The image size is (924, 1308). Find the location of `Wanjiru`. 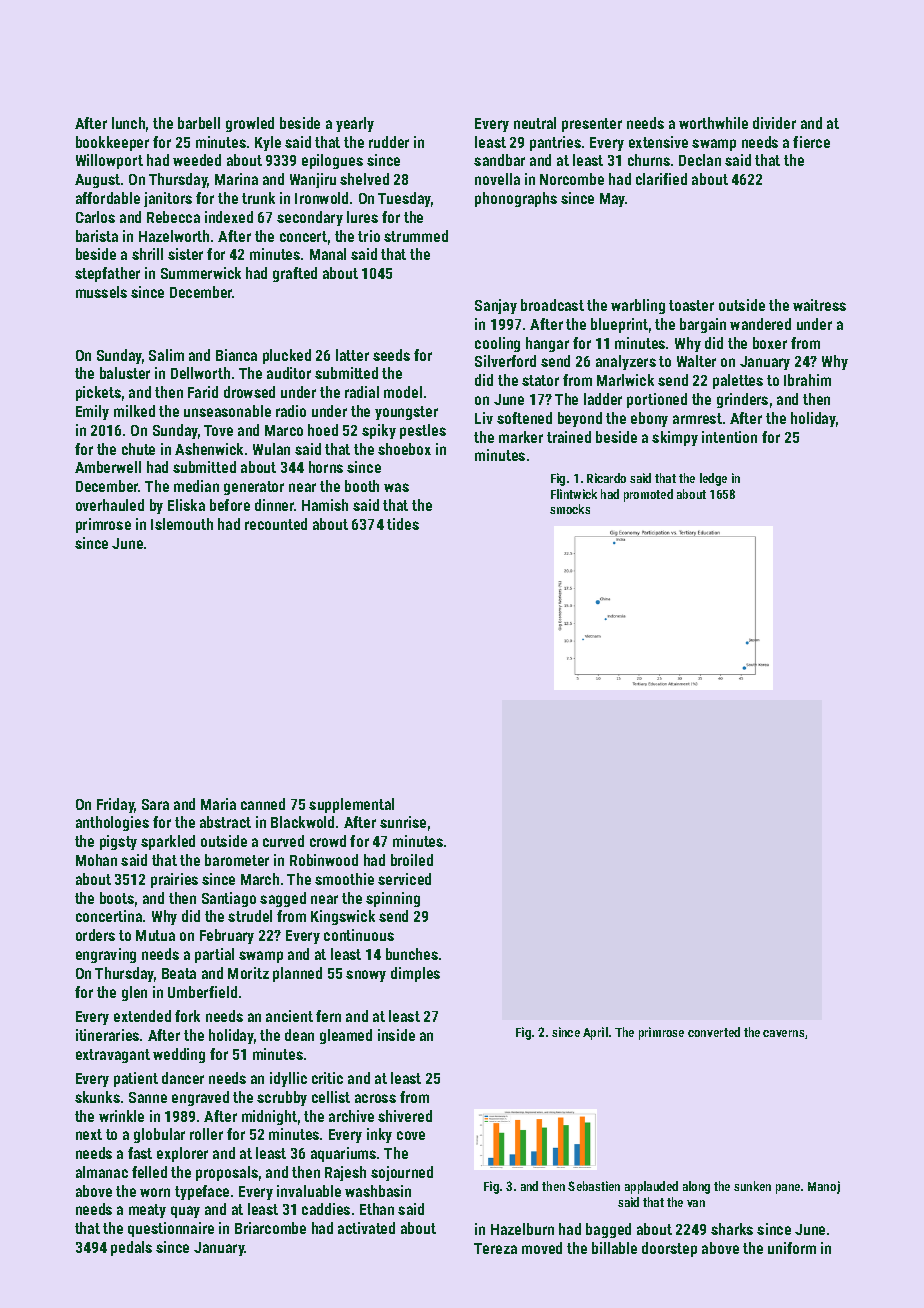

Wanjiru is located at coordinates (313, 180).
